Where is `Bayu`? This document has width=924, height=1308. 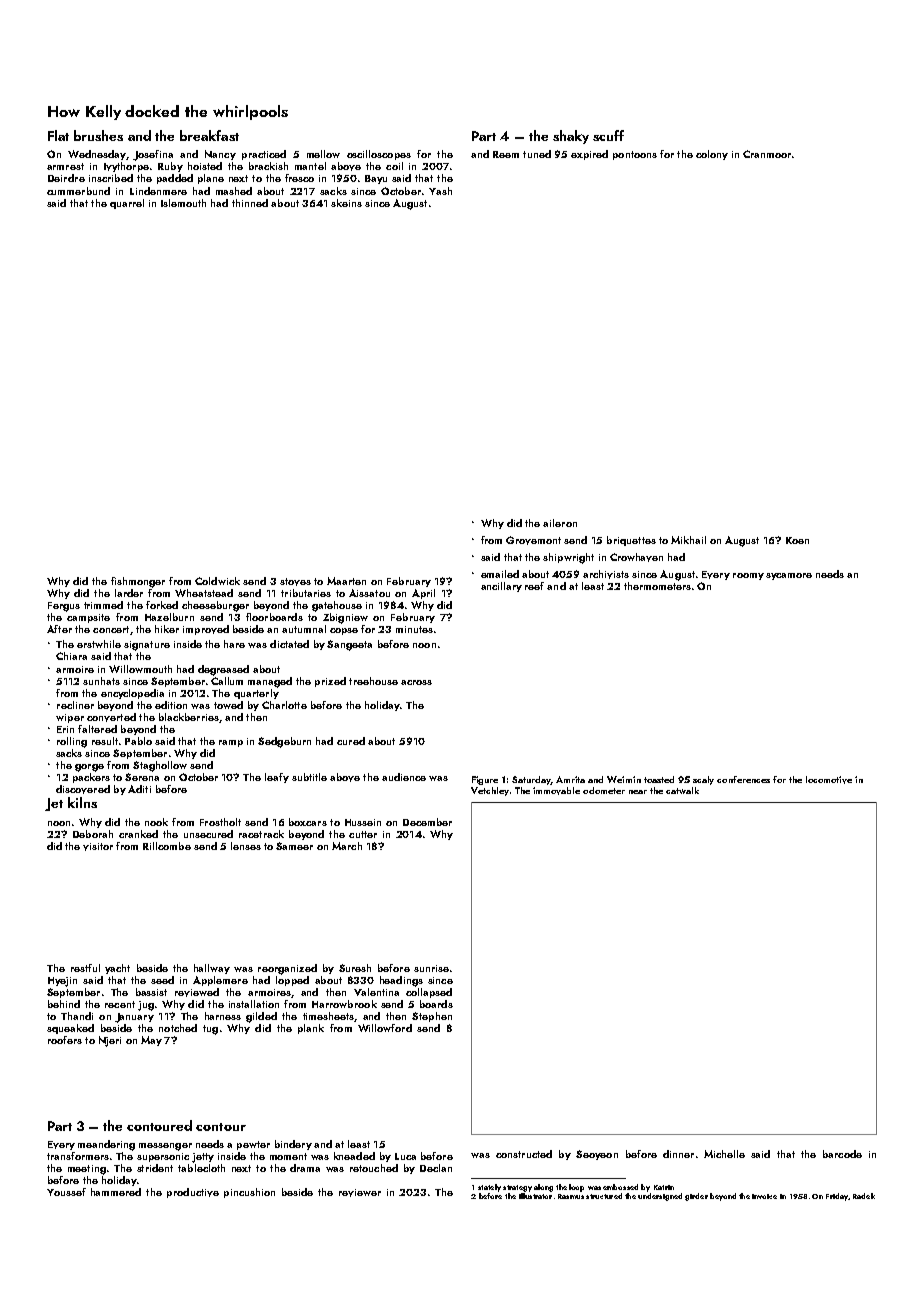 Bayu is located at coordinates (376, 179).
